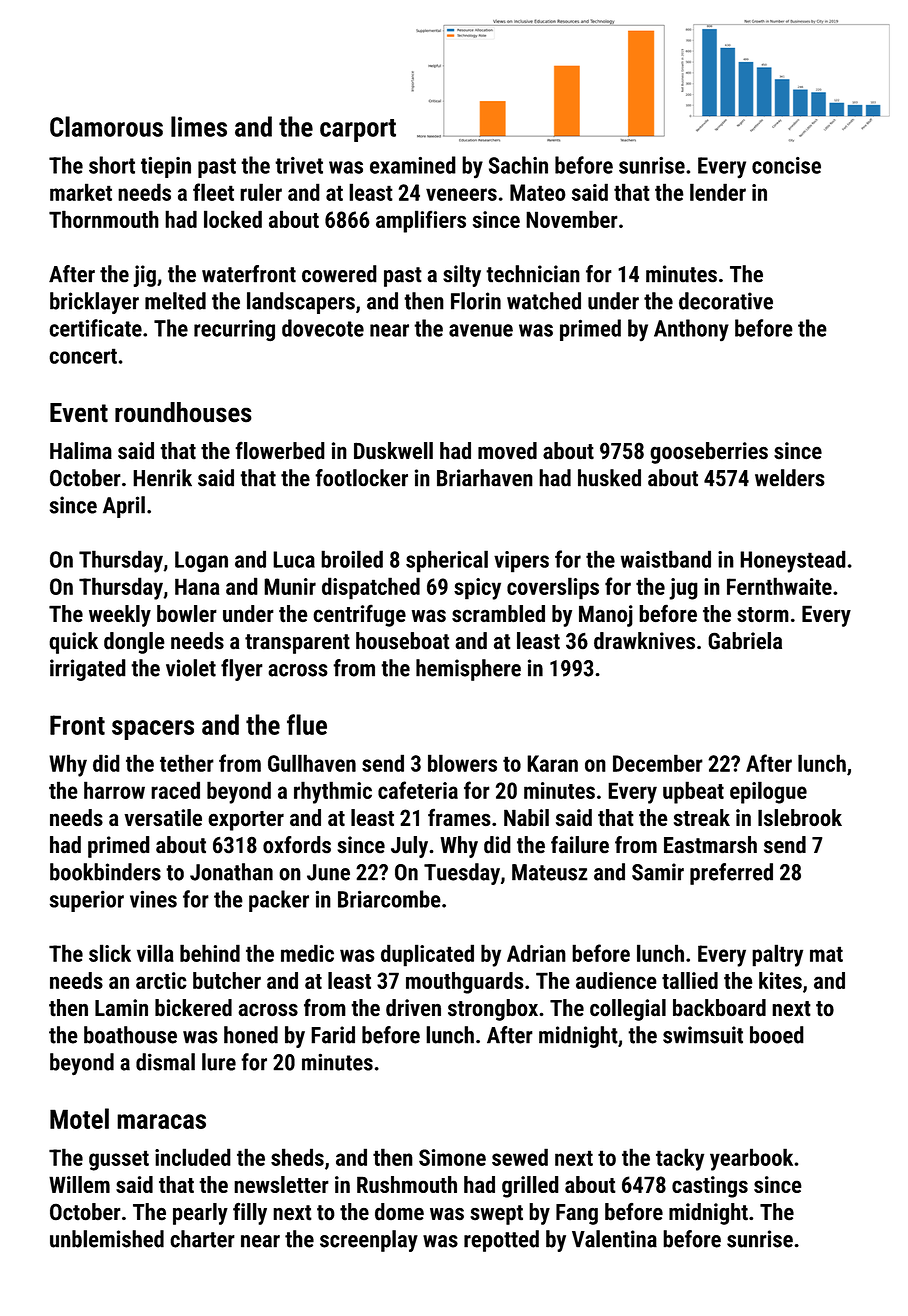  What do you see at coordinates (79, 1118) in the screenshot?
I see `Motel` at bounding box center [79, 1118].
